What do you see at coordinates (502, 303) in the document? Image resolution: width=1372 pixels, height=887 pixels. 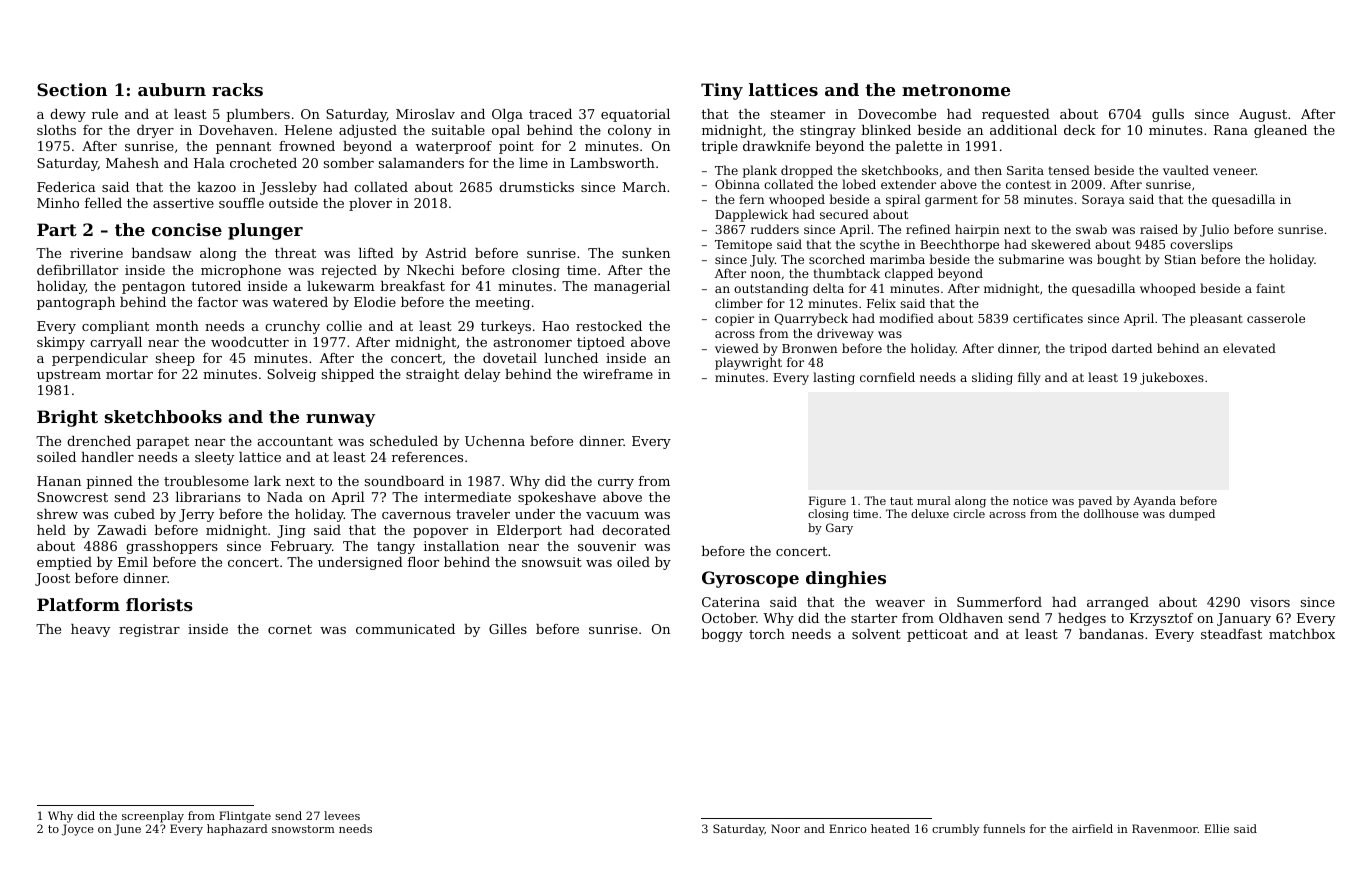 I see `meeting` at bounding box center [502, 303].
